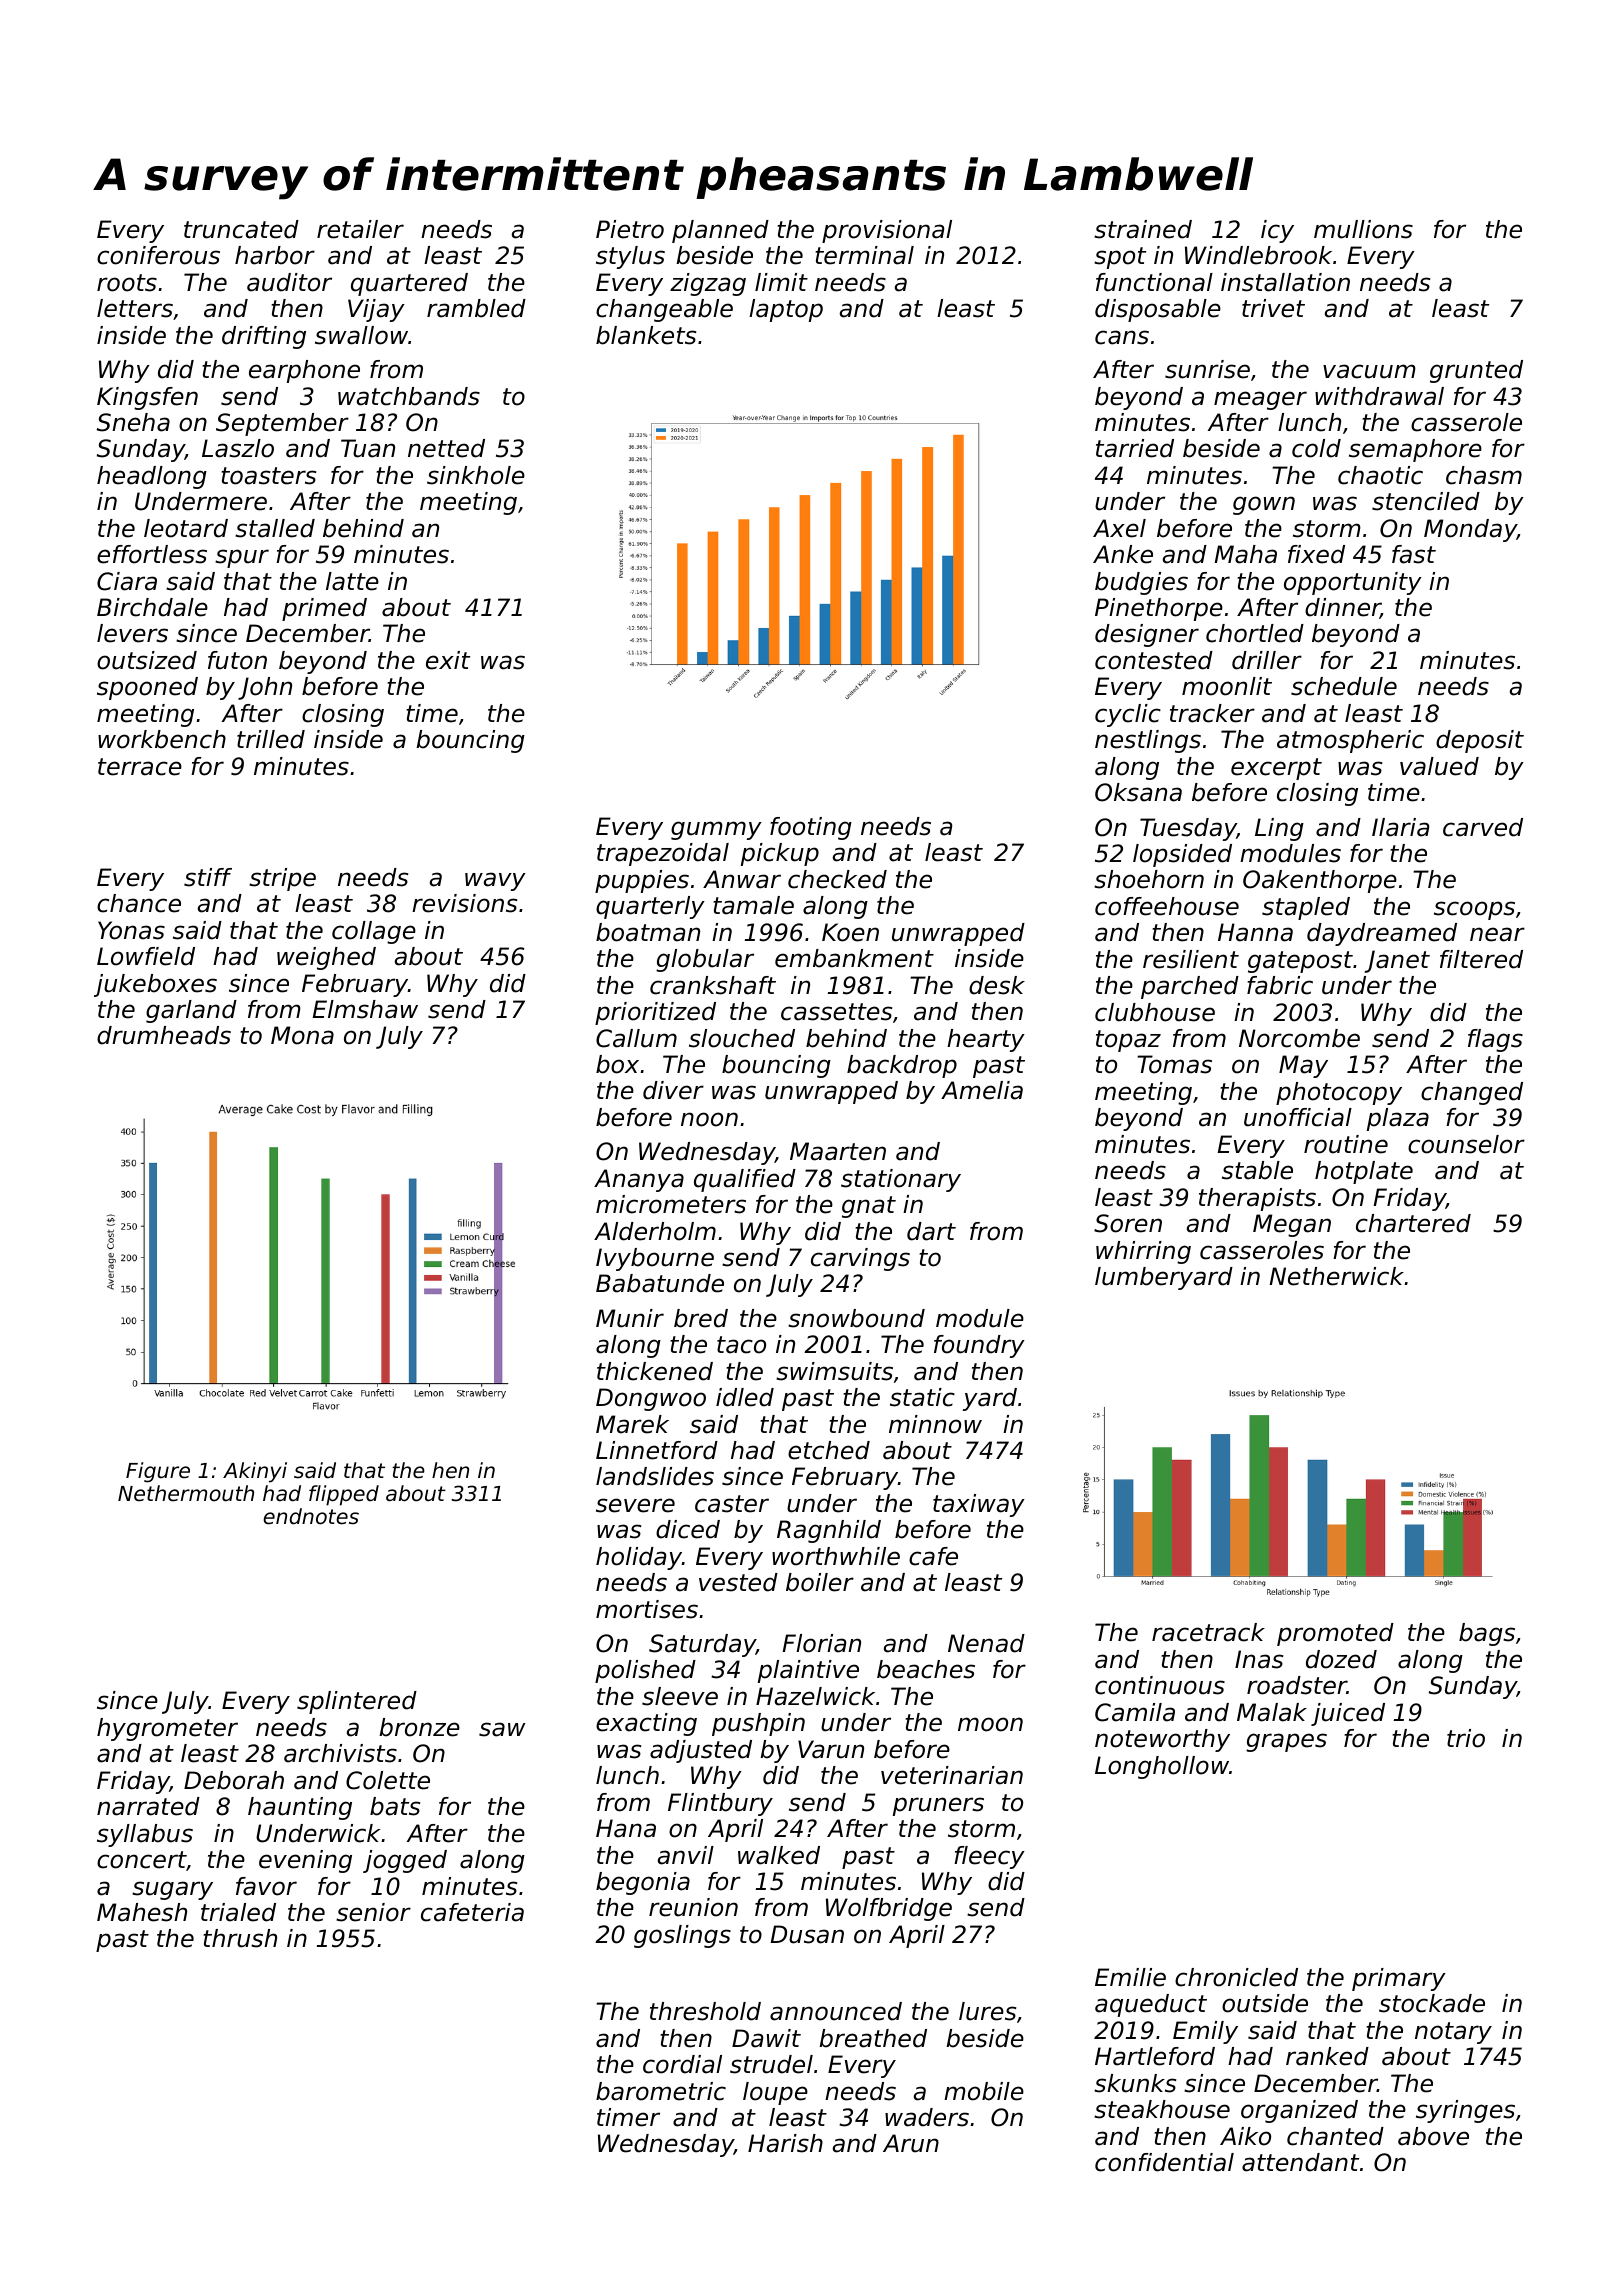 This screenshot has width=1620, height=2292. I want to click on taco, so click(741, 1345).
